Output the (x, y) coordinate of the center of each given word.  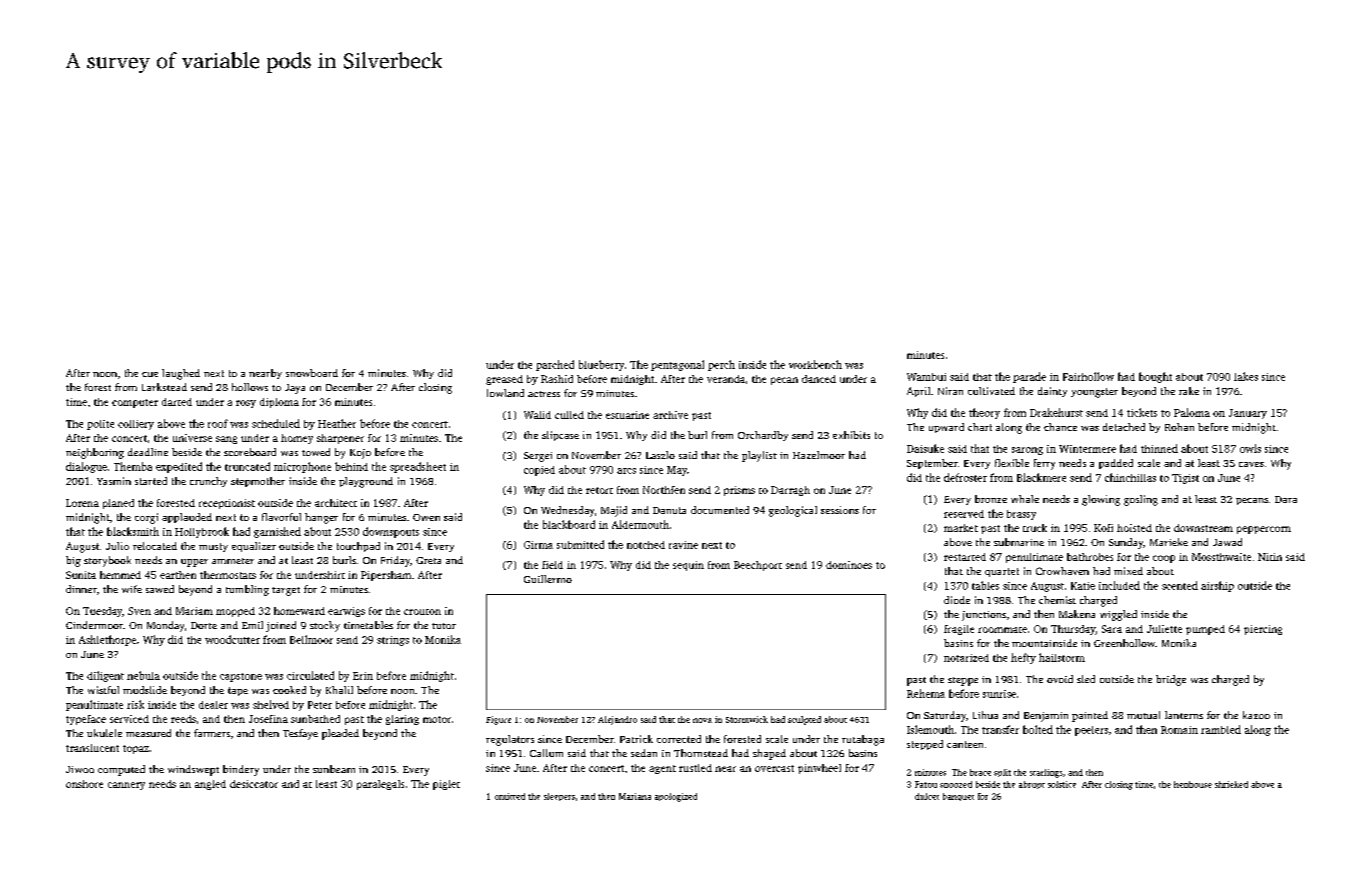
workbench (815, 364)
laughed (181, 374)
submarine (1019, 542)
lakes (1246, 376)
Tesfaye (300, 734)
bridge (1171, 680)
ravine (683, 545)
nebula (143, 675)
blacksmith (133, 531)
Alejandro (617, 720)
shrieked (1231, 784)
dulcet (927, 796)
